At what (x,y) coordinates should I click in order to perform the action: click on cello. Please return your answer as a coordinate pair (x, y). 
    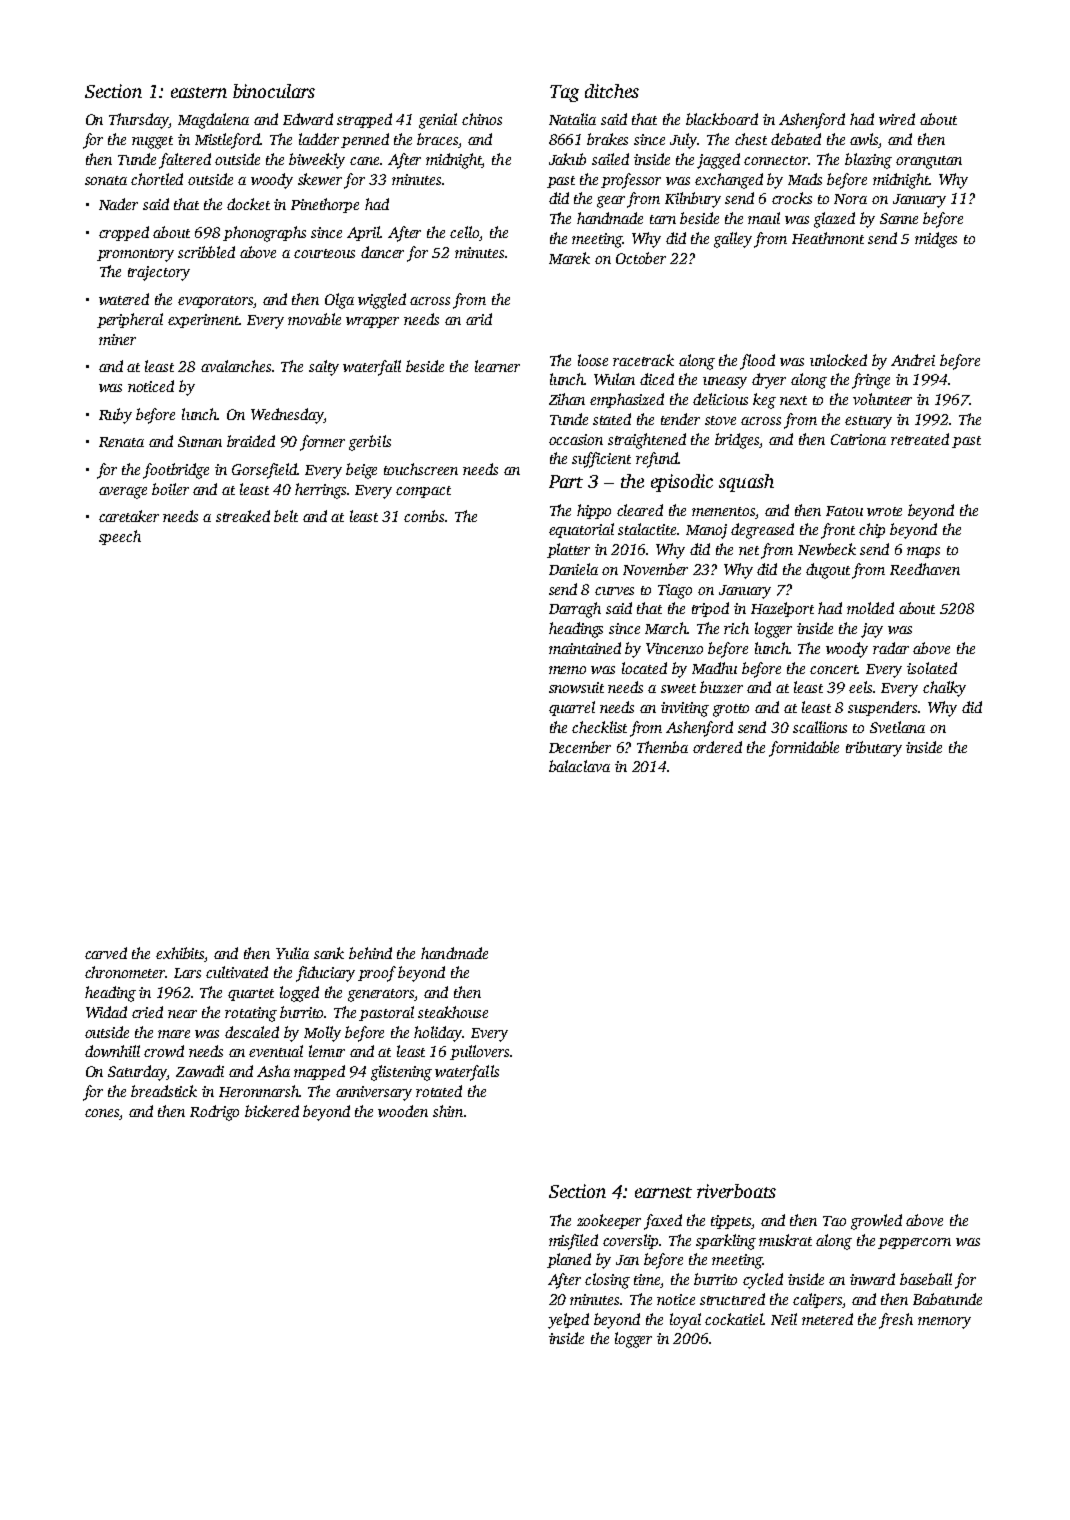
    Looking at the image, I should click on (465, 233).
